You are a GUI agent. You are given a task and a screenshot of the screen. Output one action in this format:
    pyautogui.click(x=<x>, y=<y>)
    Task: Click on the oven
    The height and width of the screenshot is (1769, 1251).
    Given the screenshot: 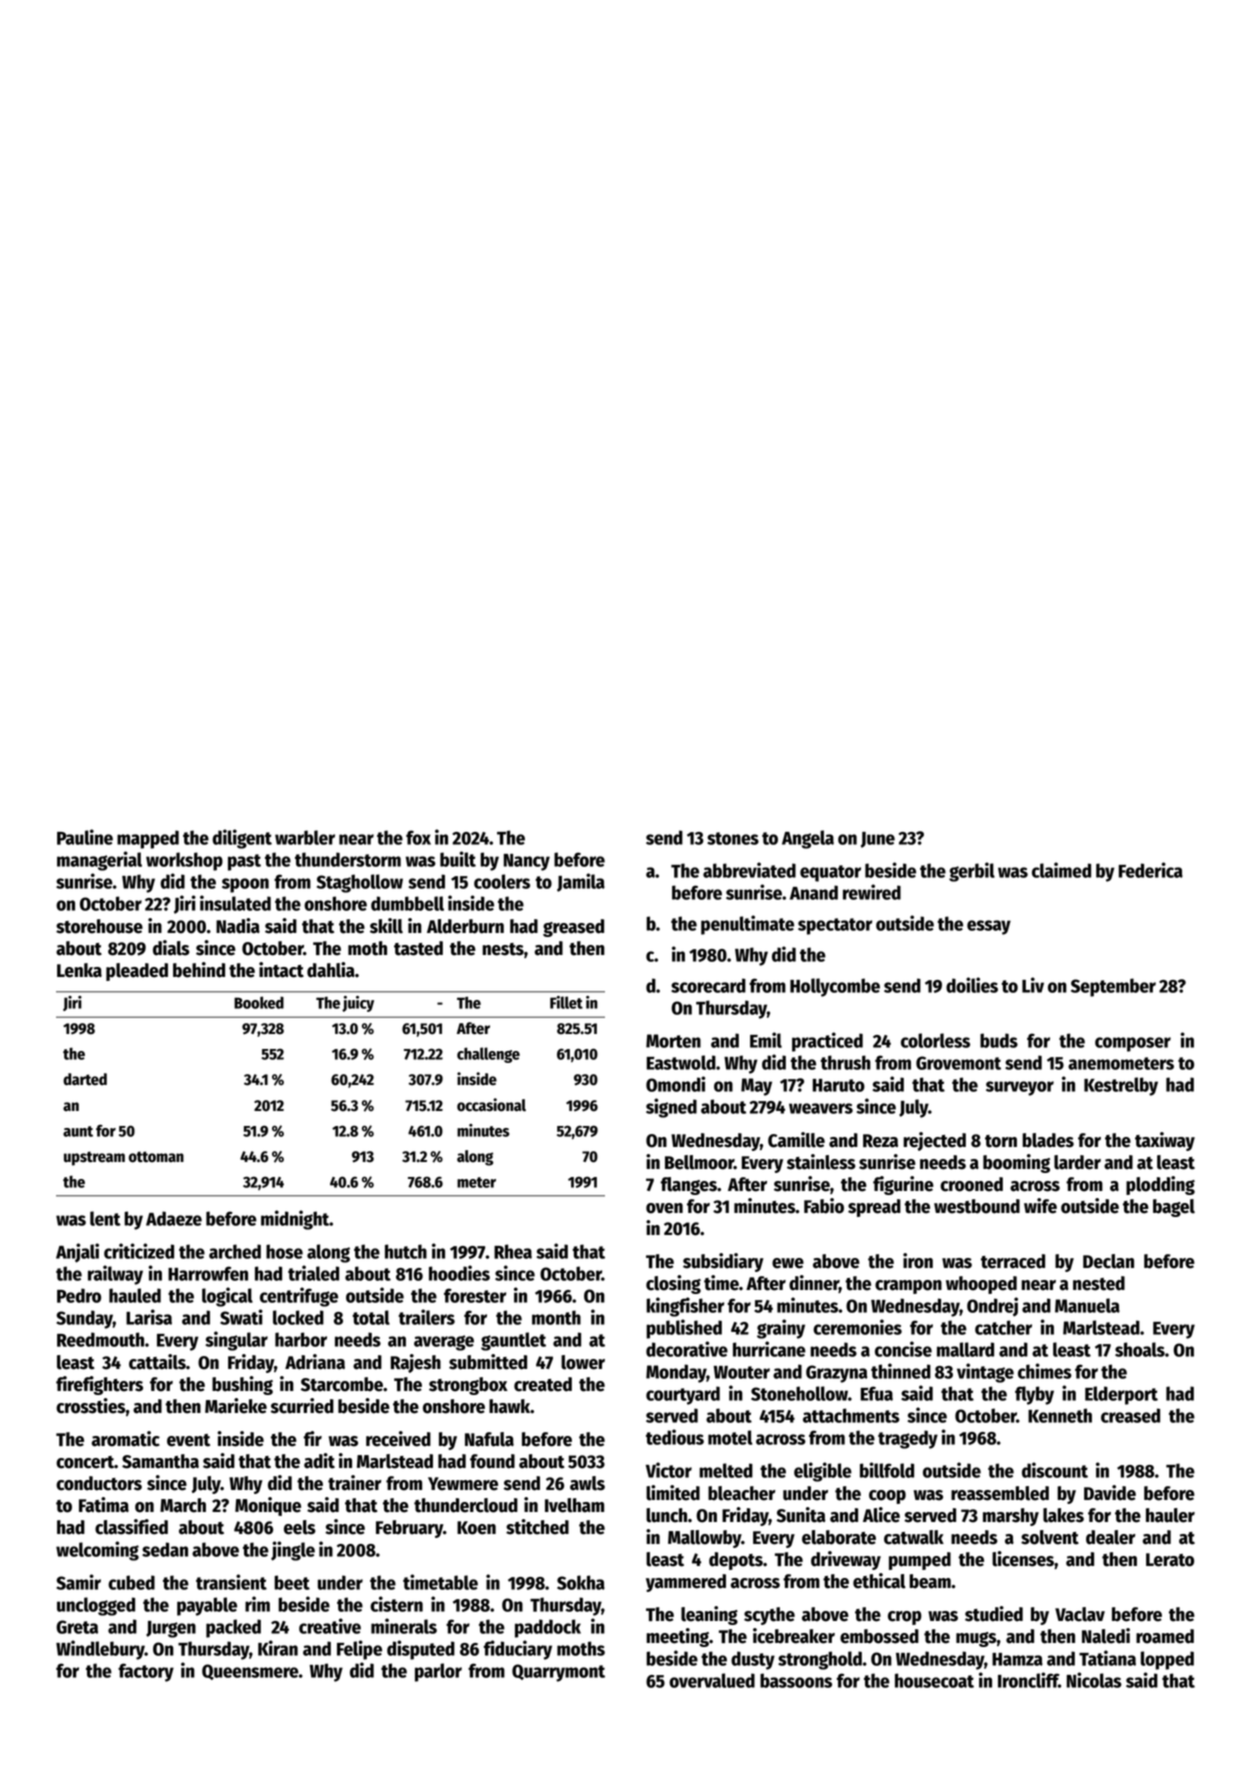 What is the action you would take?
    pyautogui.click(x=664, y=1208)
